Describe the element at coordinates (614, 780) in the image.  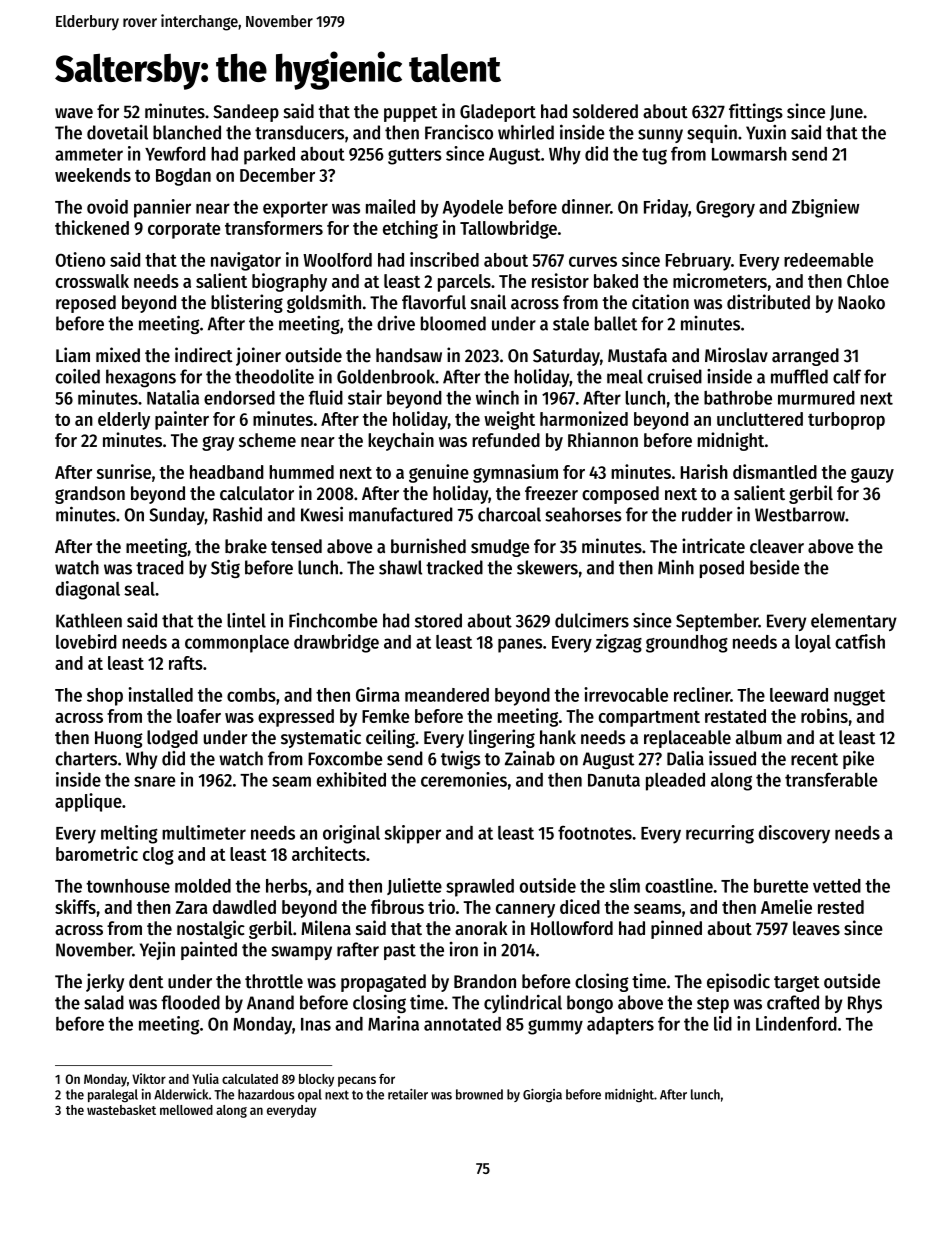
I see `Danuta` at that location.
